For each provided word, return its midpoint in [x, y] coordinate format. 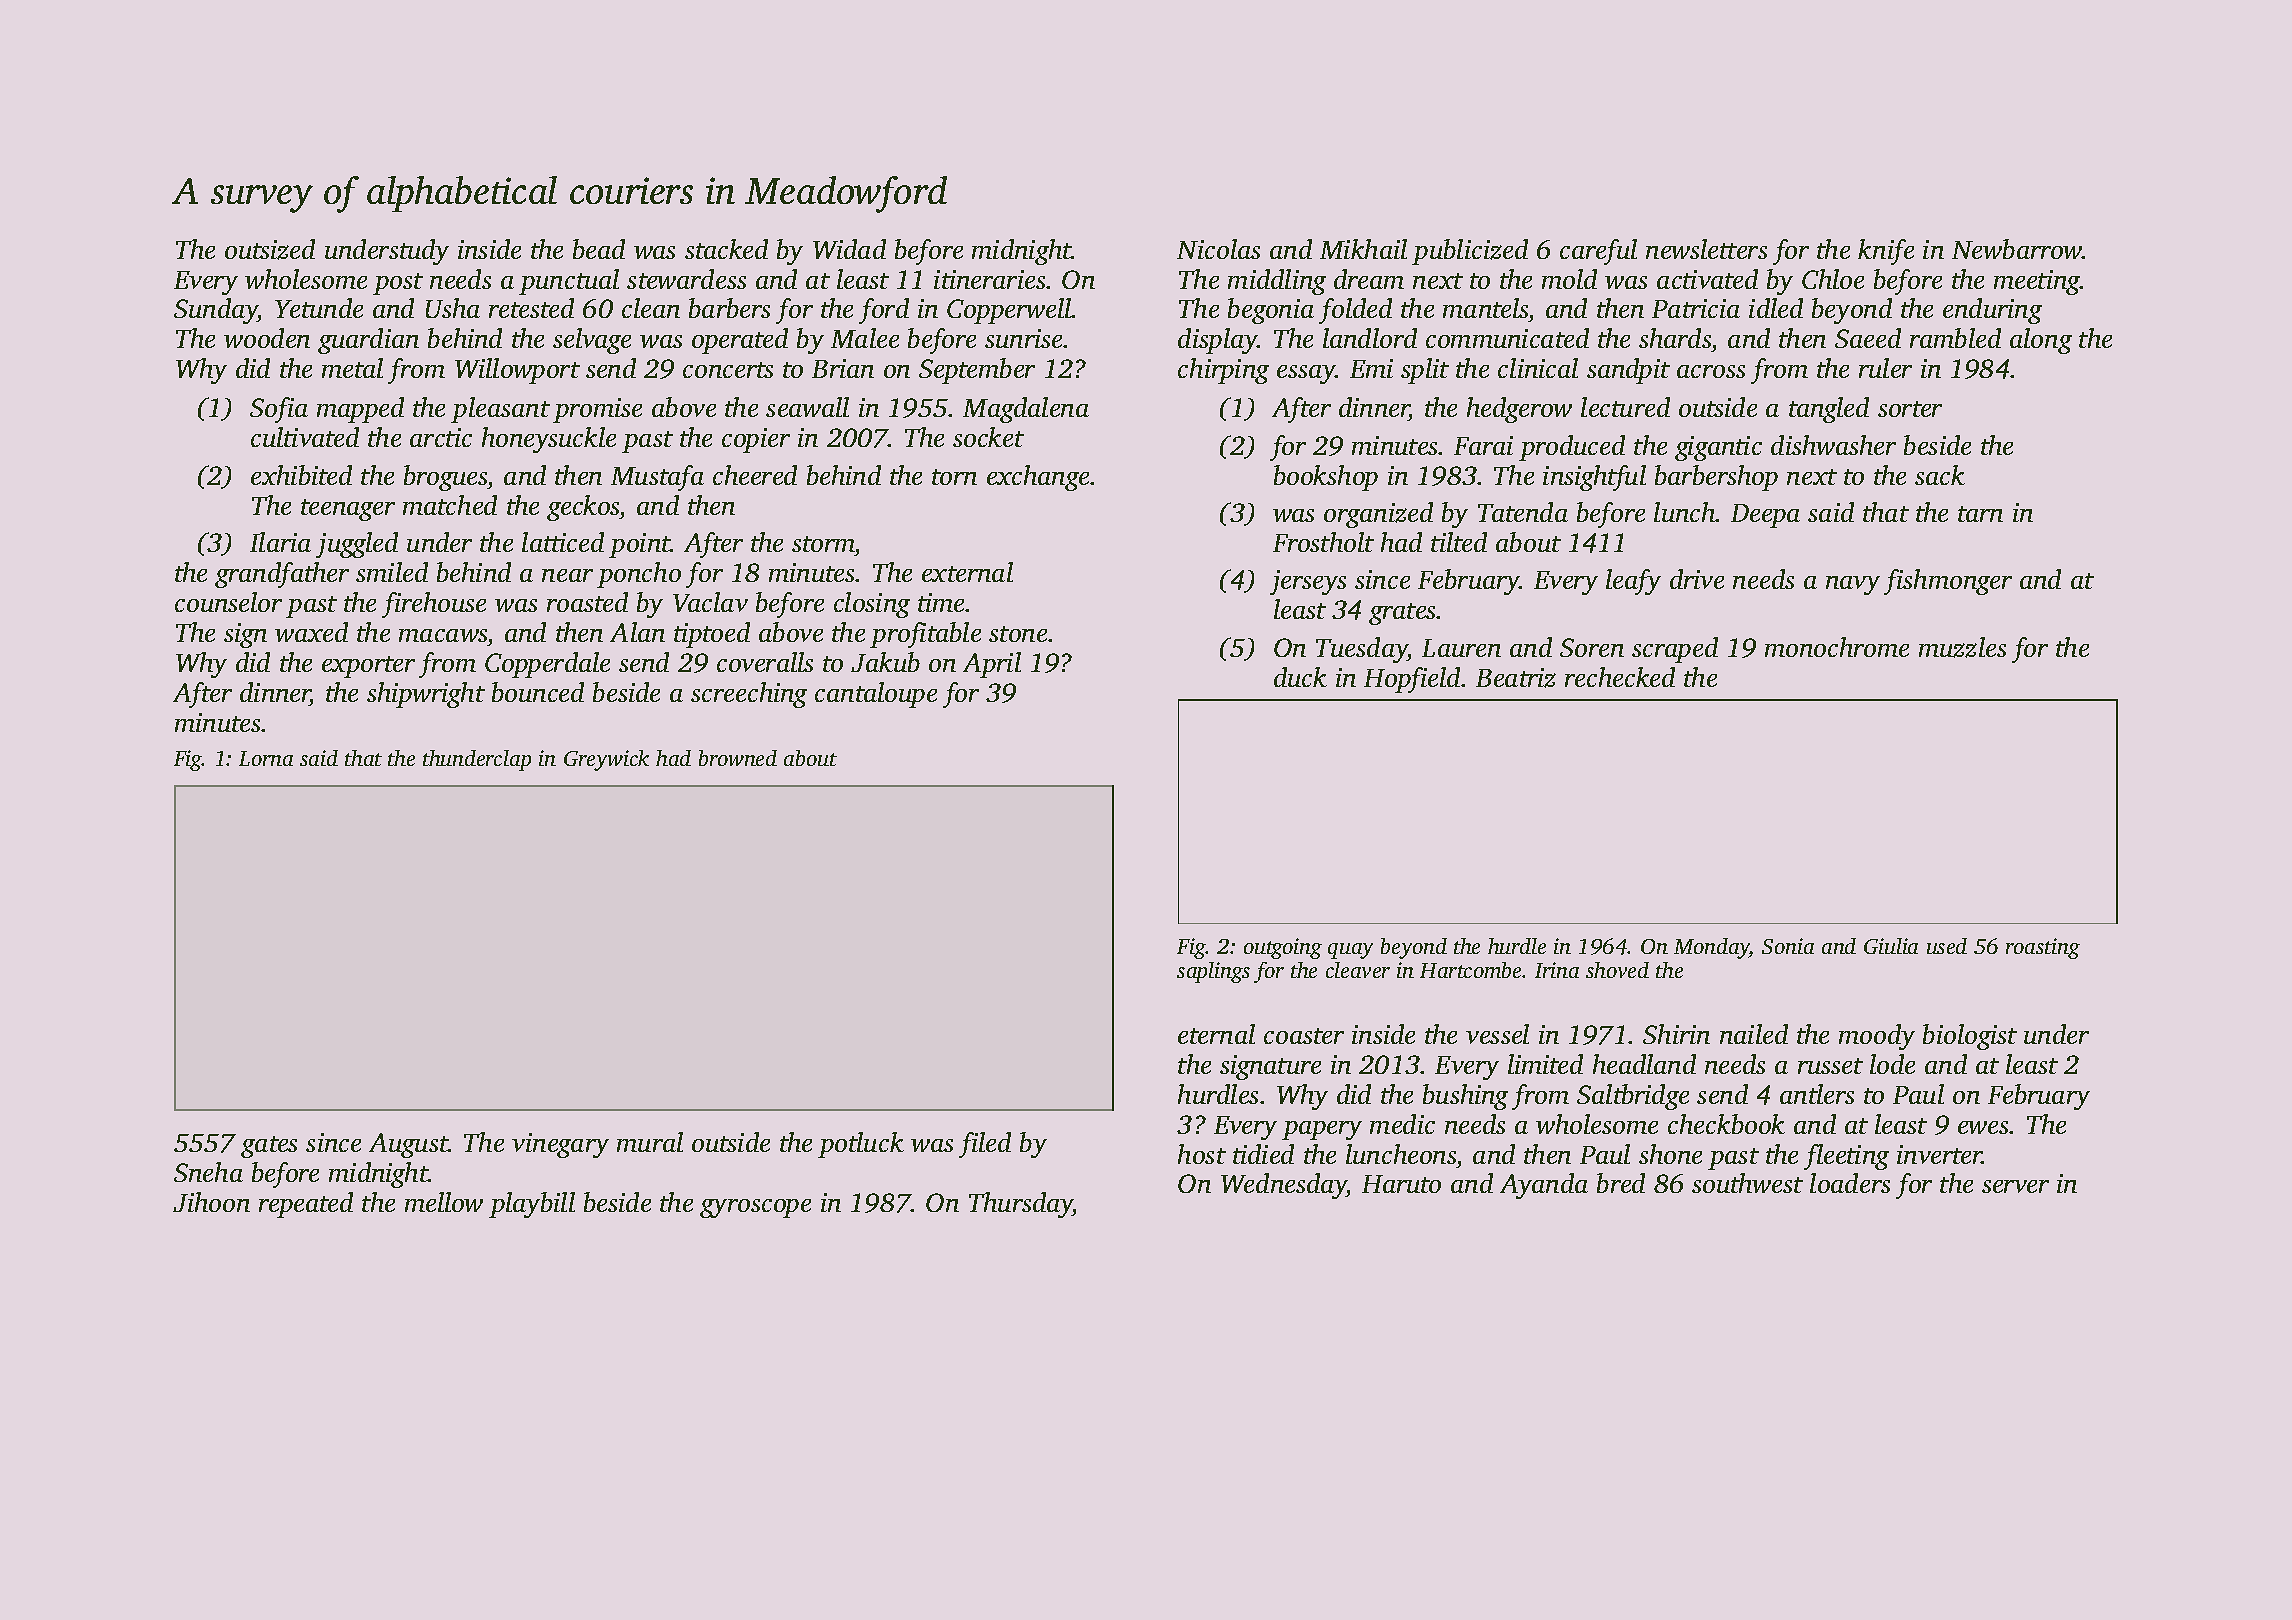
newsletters [1706, 249]
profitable [925, 635]
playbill [532, 1205]
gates [269, 1147]
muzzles [1962, 647]
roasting [2043, 948]
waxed [311, 632]
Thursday [1021, 1205]
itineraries [989, 279]
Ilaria [280, 542]
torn [954, 477]
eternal [1216, 1034]
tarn [1980, 514]
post [398, 284]
